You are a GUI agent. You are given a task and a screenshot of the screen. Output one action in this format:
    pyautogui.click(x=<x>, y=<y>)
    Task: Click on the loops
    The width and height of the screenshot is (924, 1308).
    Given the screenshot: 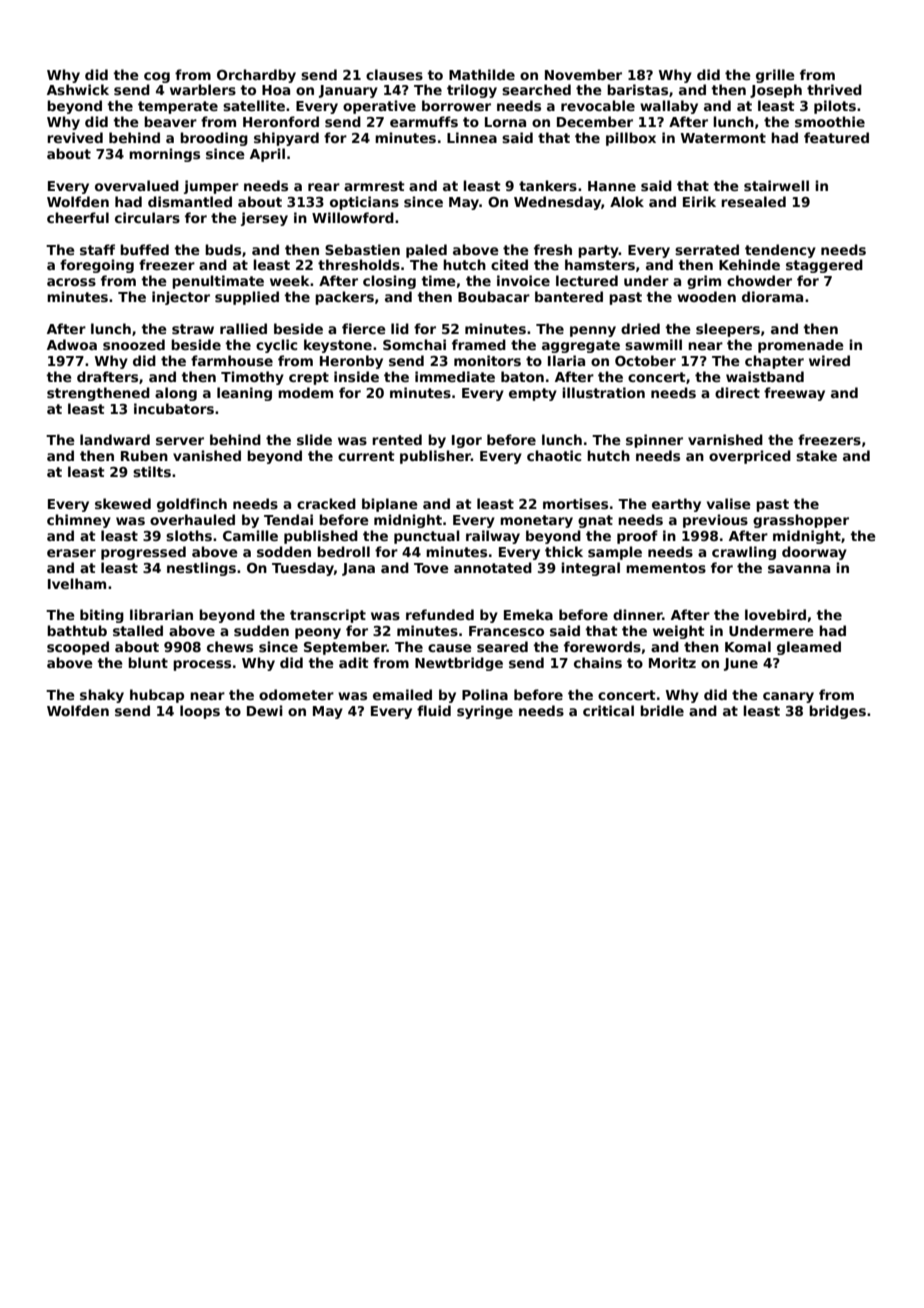 What is the action you would take?
    pyautogui.click(x=200, y=712)
